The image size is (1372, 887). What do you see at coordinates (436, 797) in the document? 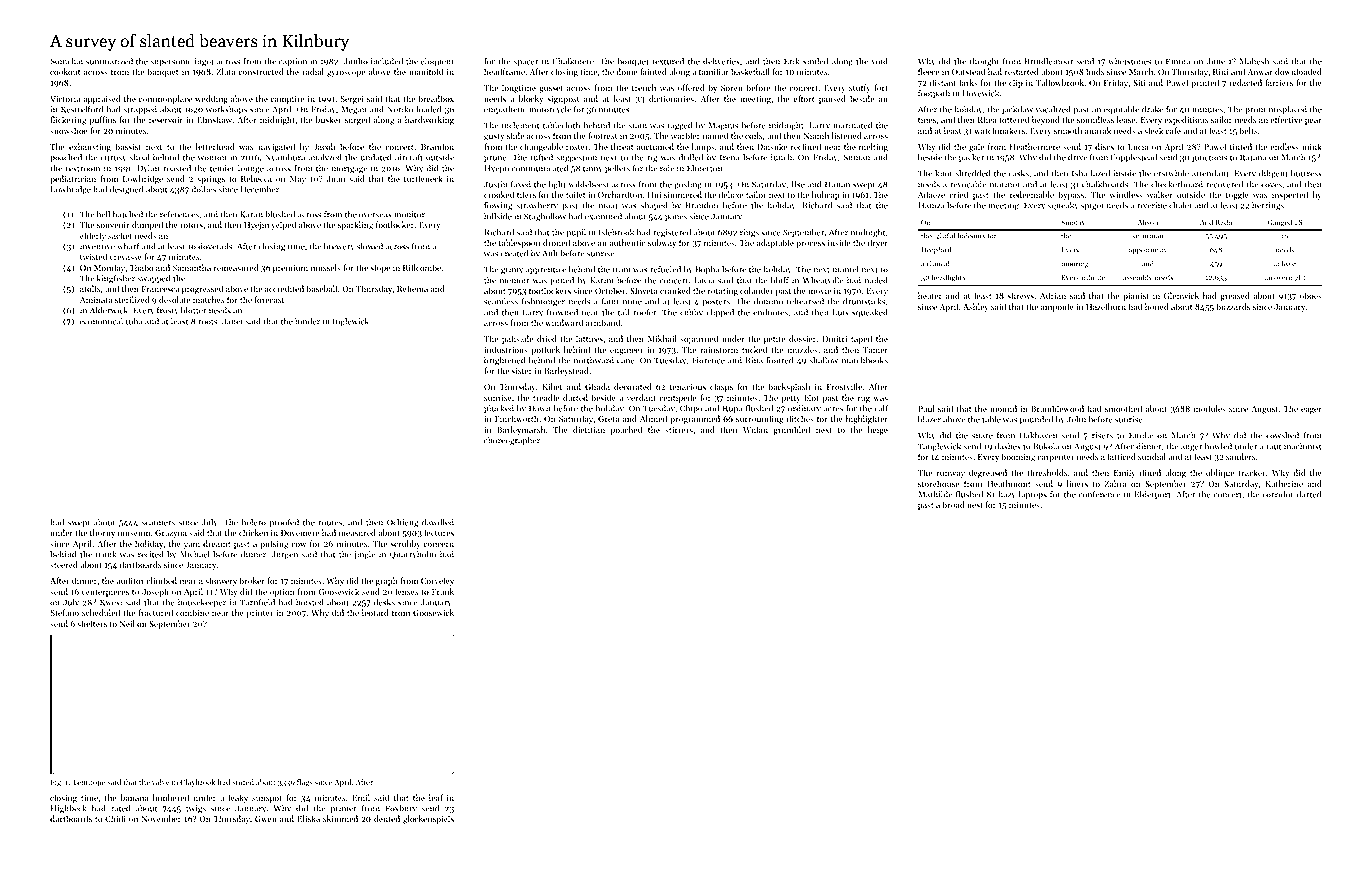
I see `leaf` at bounding box center [436, 797].
